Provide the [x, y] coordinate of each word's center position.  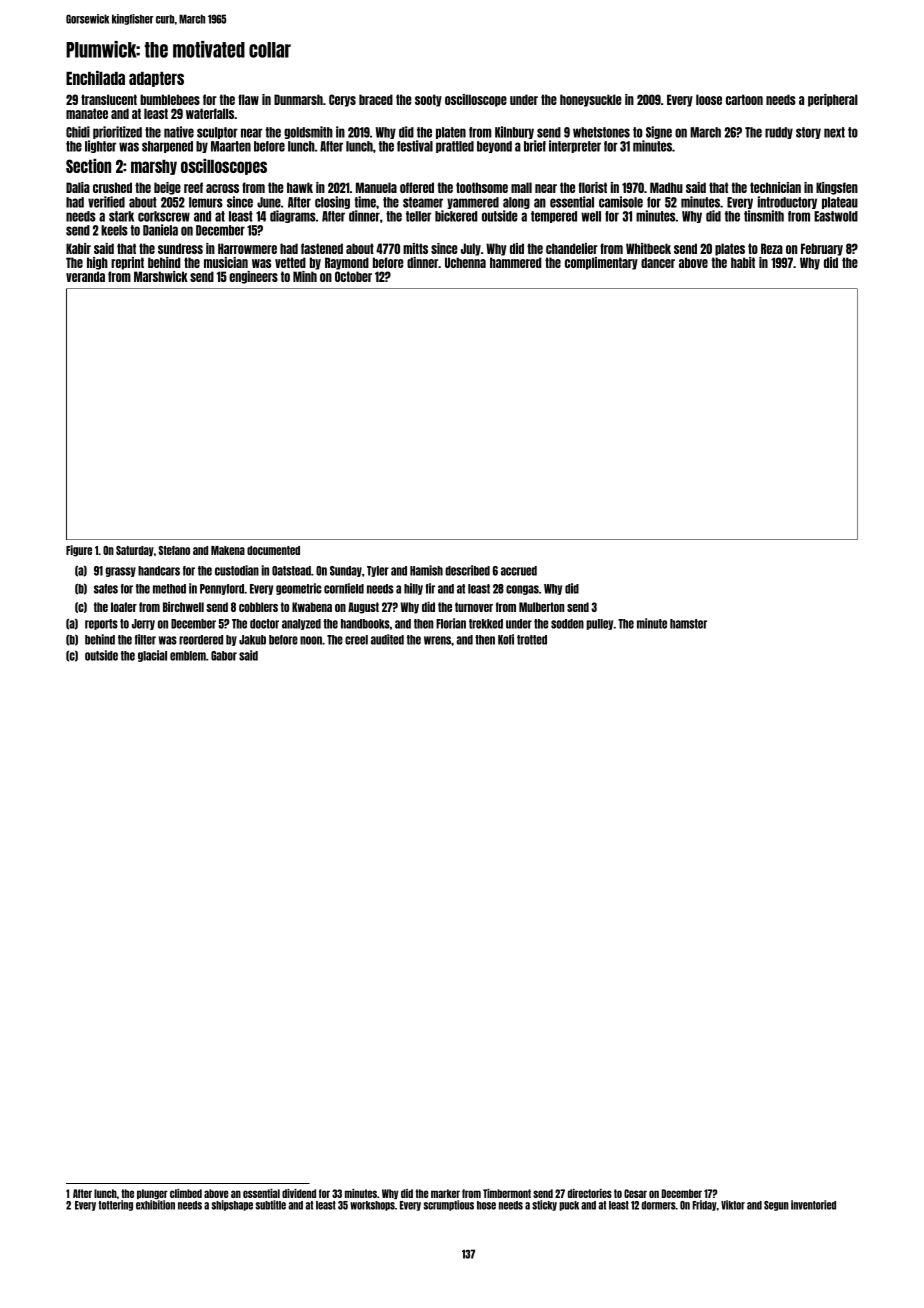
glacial [152, 656]
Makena [228, 550]
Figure [79, 551]
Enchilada [95, 78]
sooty [428, 100]
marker [445, 1193]
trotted [532, 640]
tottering [115, 1205]
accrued [519, 571]
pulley [600, 624]
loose [709, 99]
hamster [688, 624]
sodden [567, 624]
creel [356, 640]
